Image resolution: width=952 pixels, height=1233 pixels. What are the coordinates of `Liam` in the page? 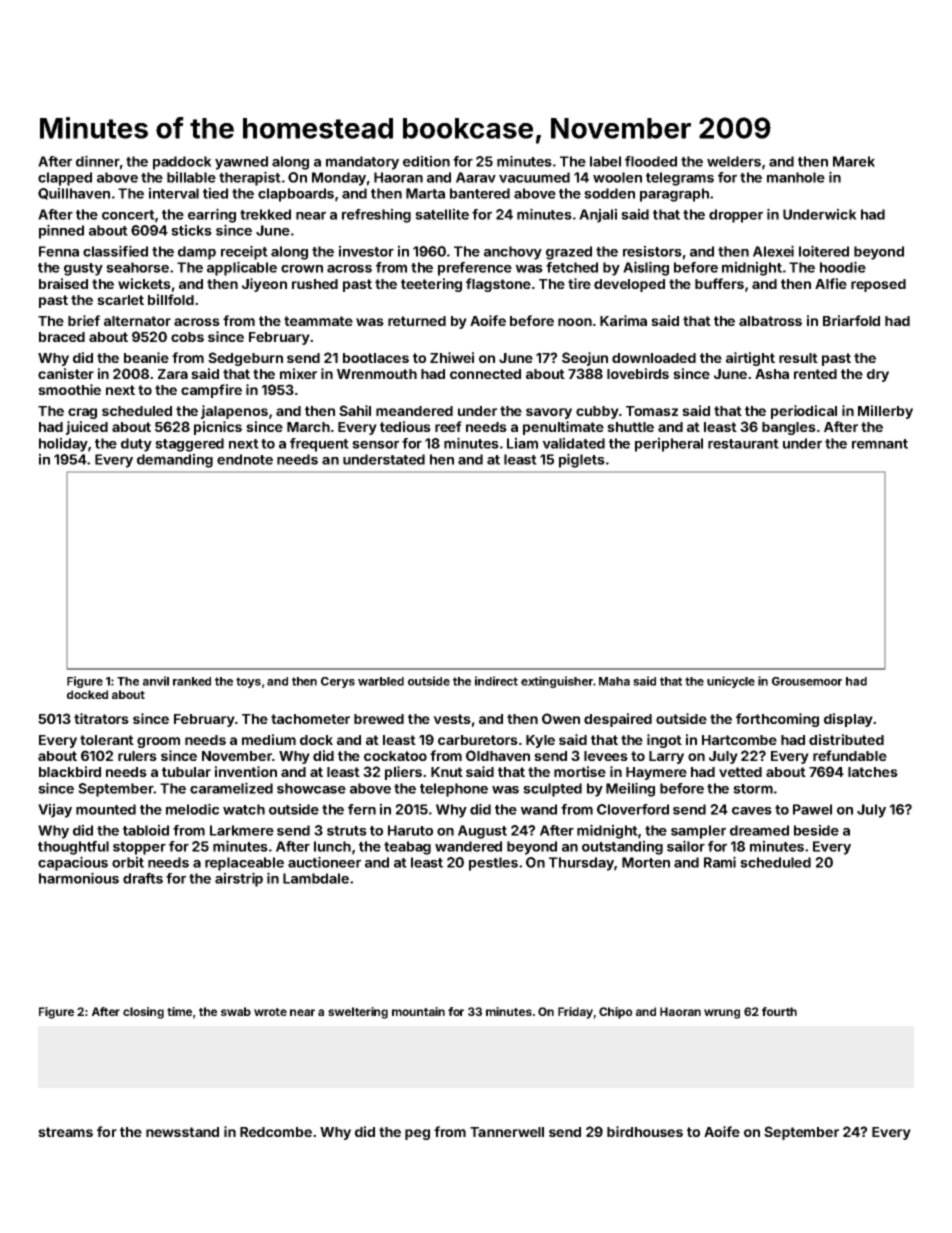 It's located at (522, 443).
